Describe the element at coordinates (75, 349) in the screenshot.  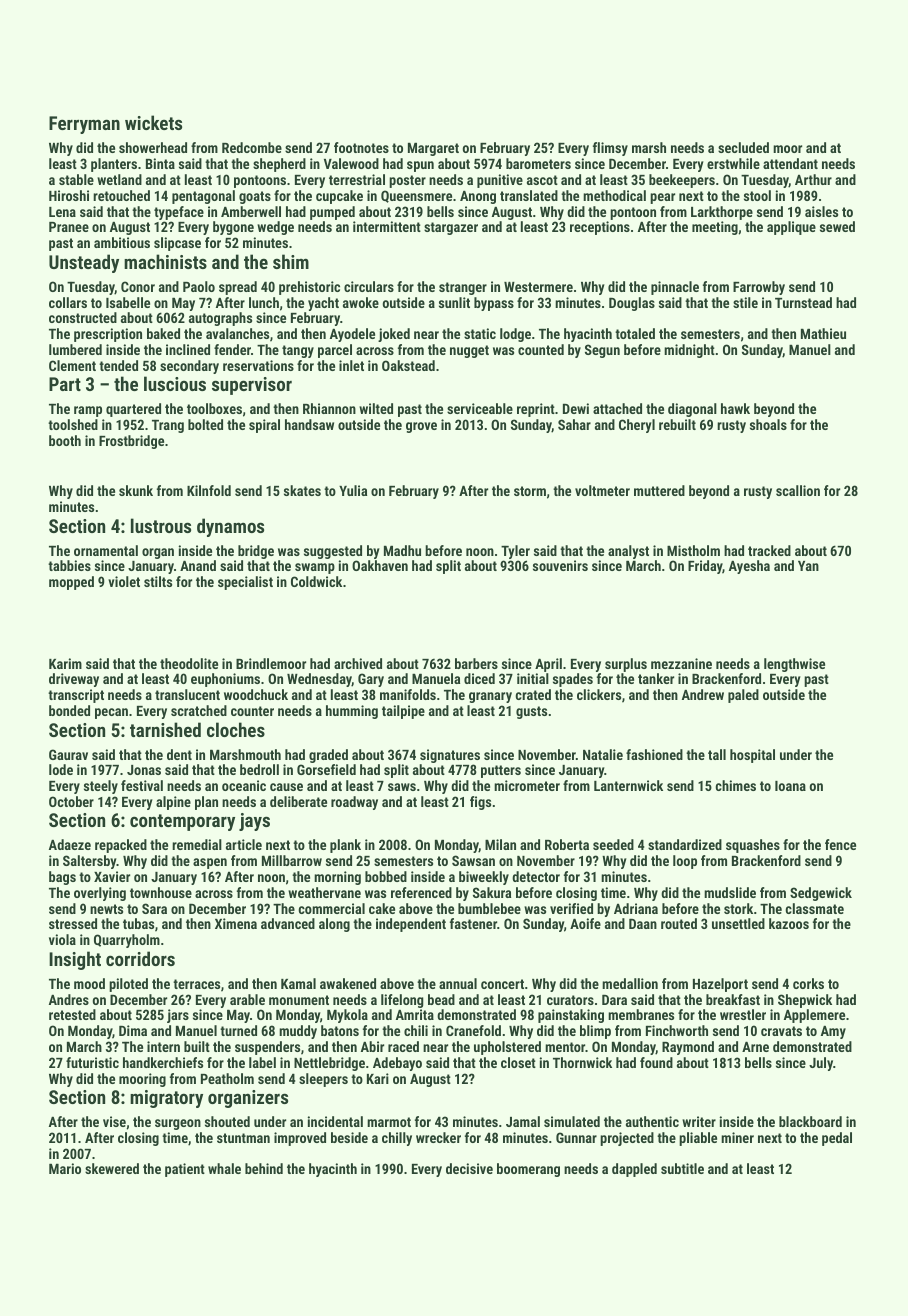
I see `lumbered` at that location.
